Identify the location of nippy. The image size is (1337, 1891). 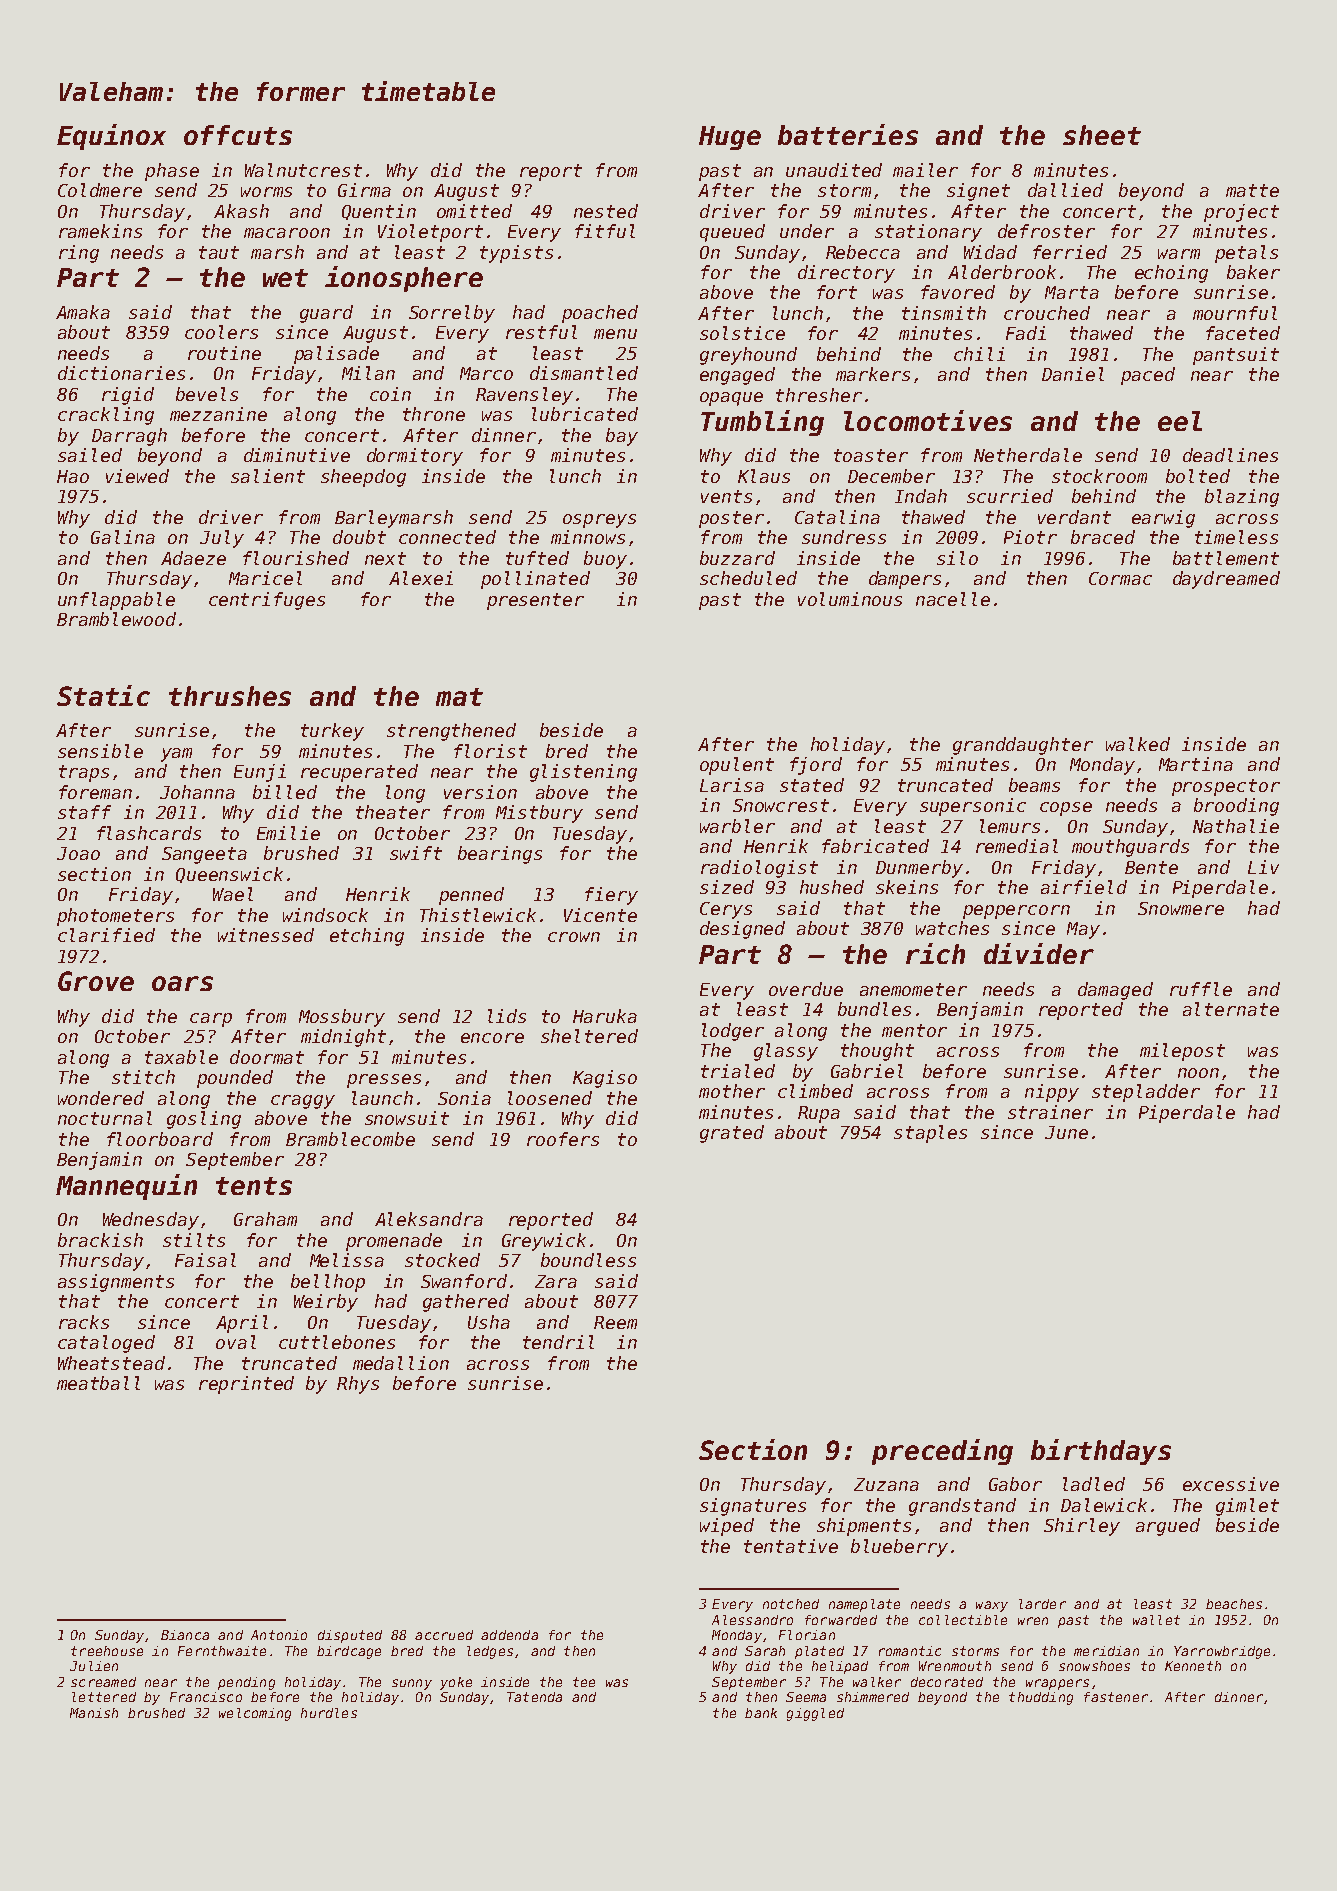
(1052, 1093).
